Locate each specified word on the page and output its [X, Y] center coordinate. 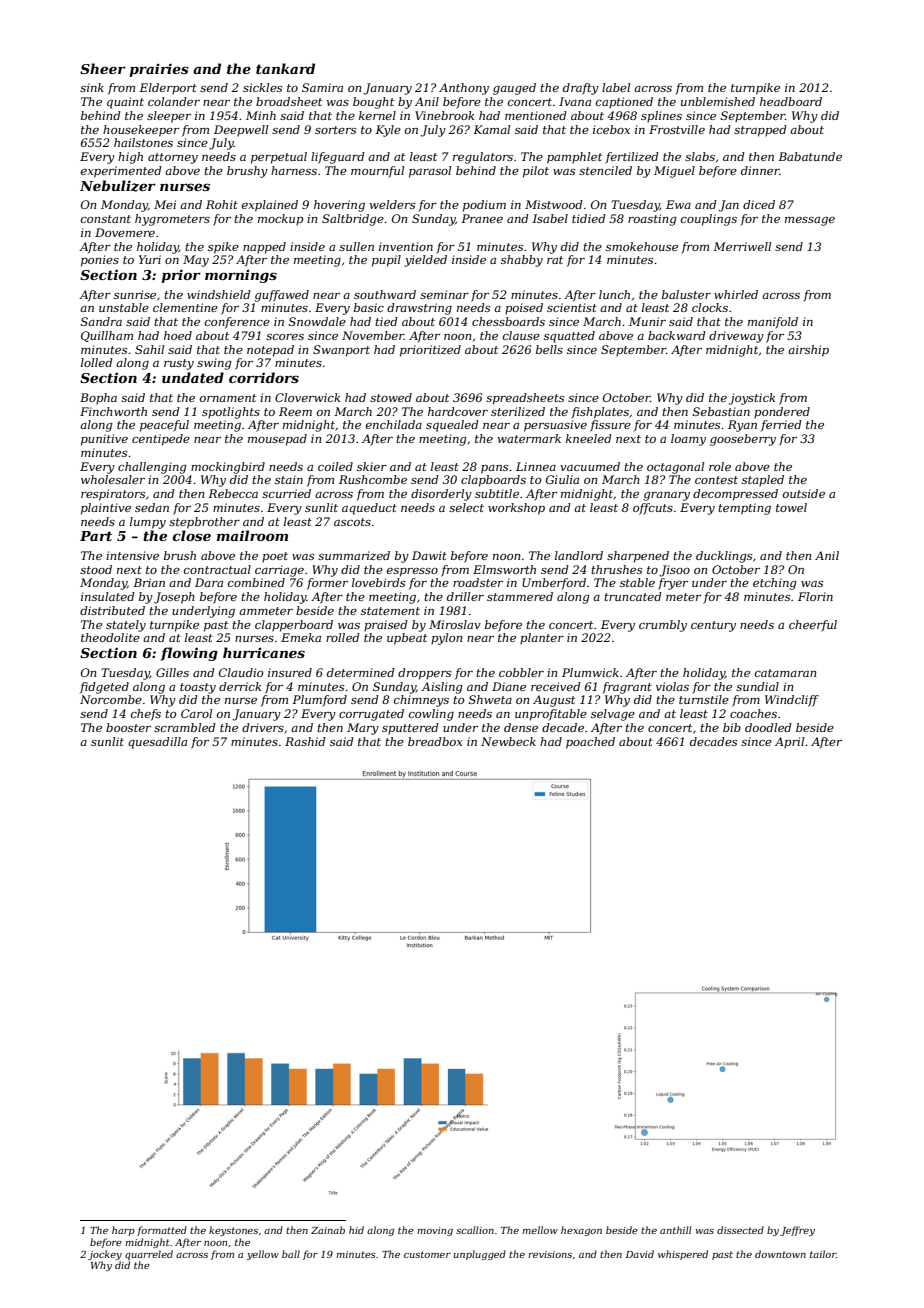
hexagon [581, 1231]
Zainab [328, 1230]
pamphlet [574, 158]
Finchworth [113, 411]
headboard [791, 101]
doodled [768, 727]
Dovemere [125, 232]
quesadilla [157, 743]
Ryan [742, 426]
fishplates [600, 413]
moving [435, 1231]
